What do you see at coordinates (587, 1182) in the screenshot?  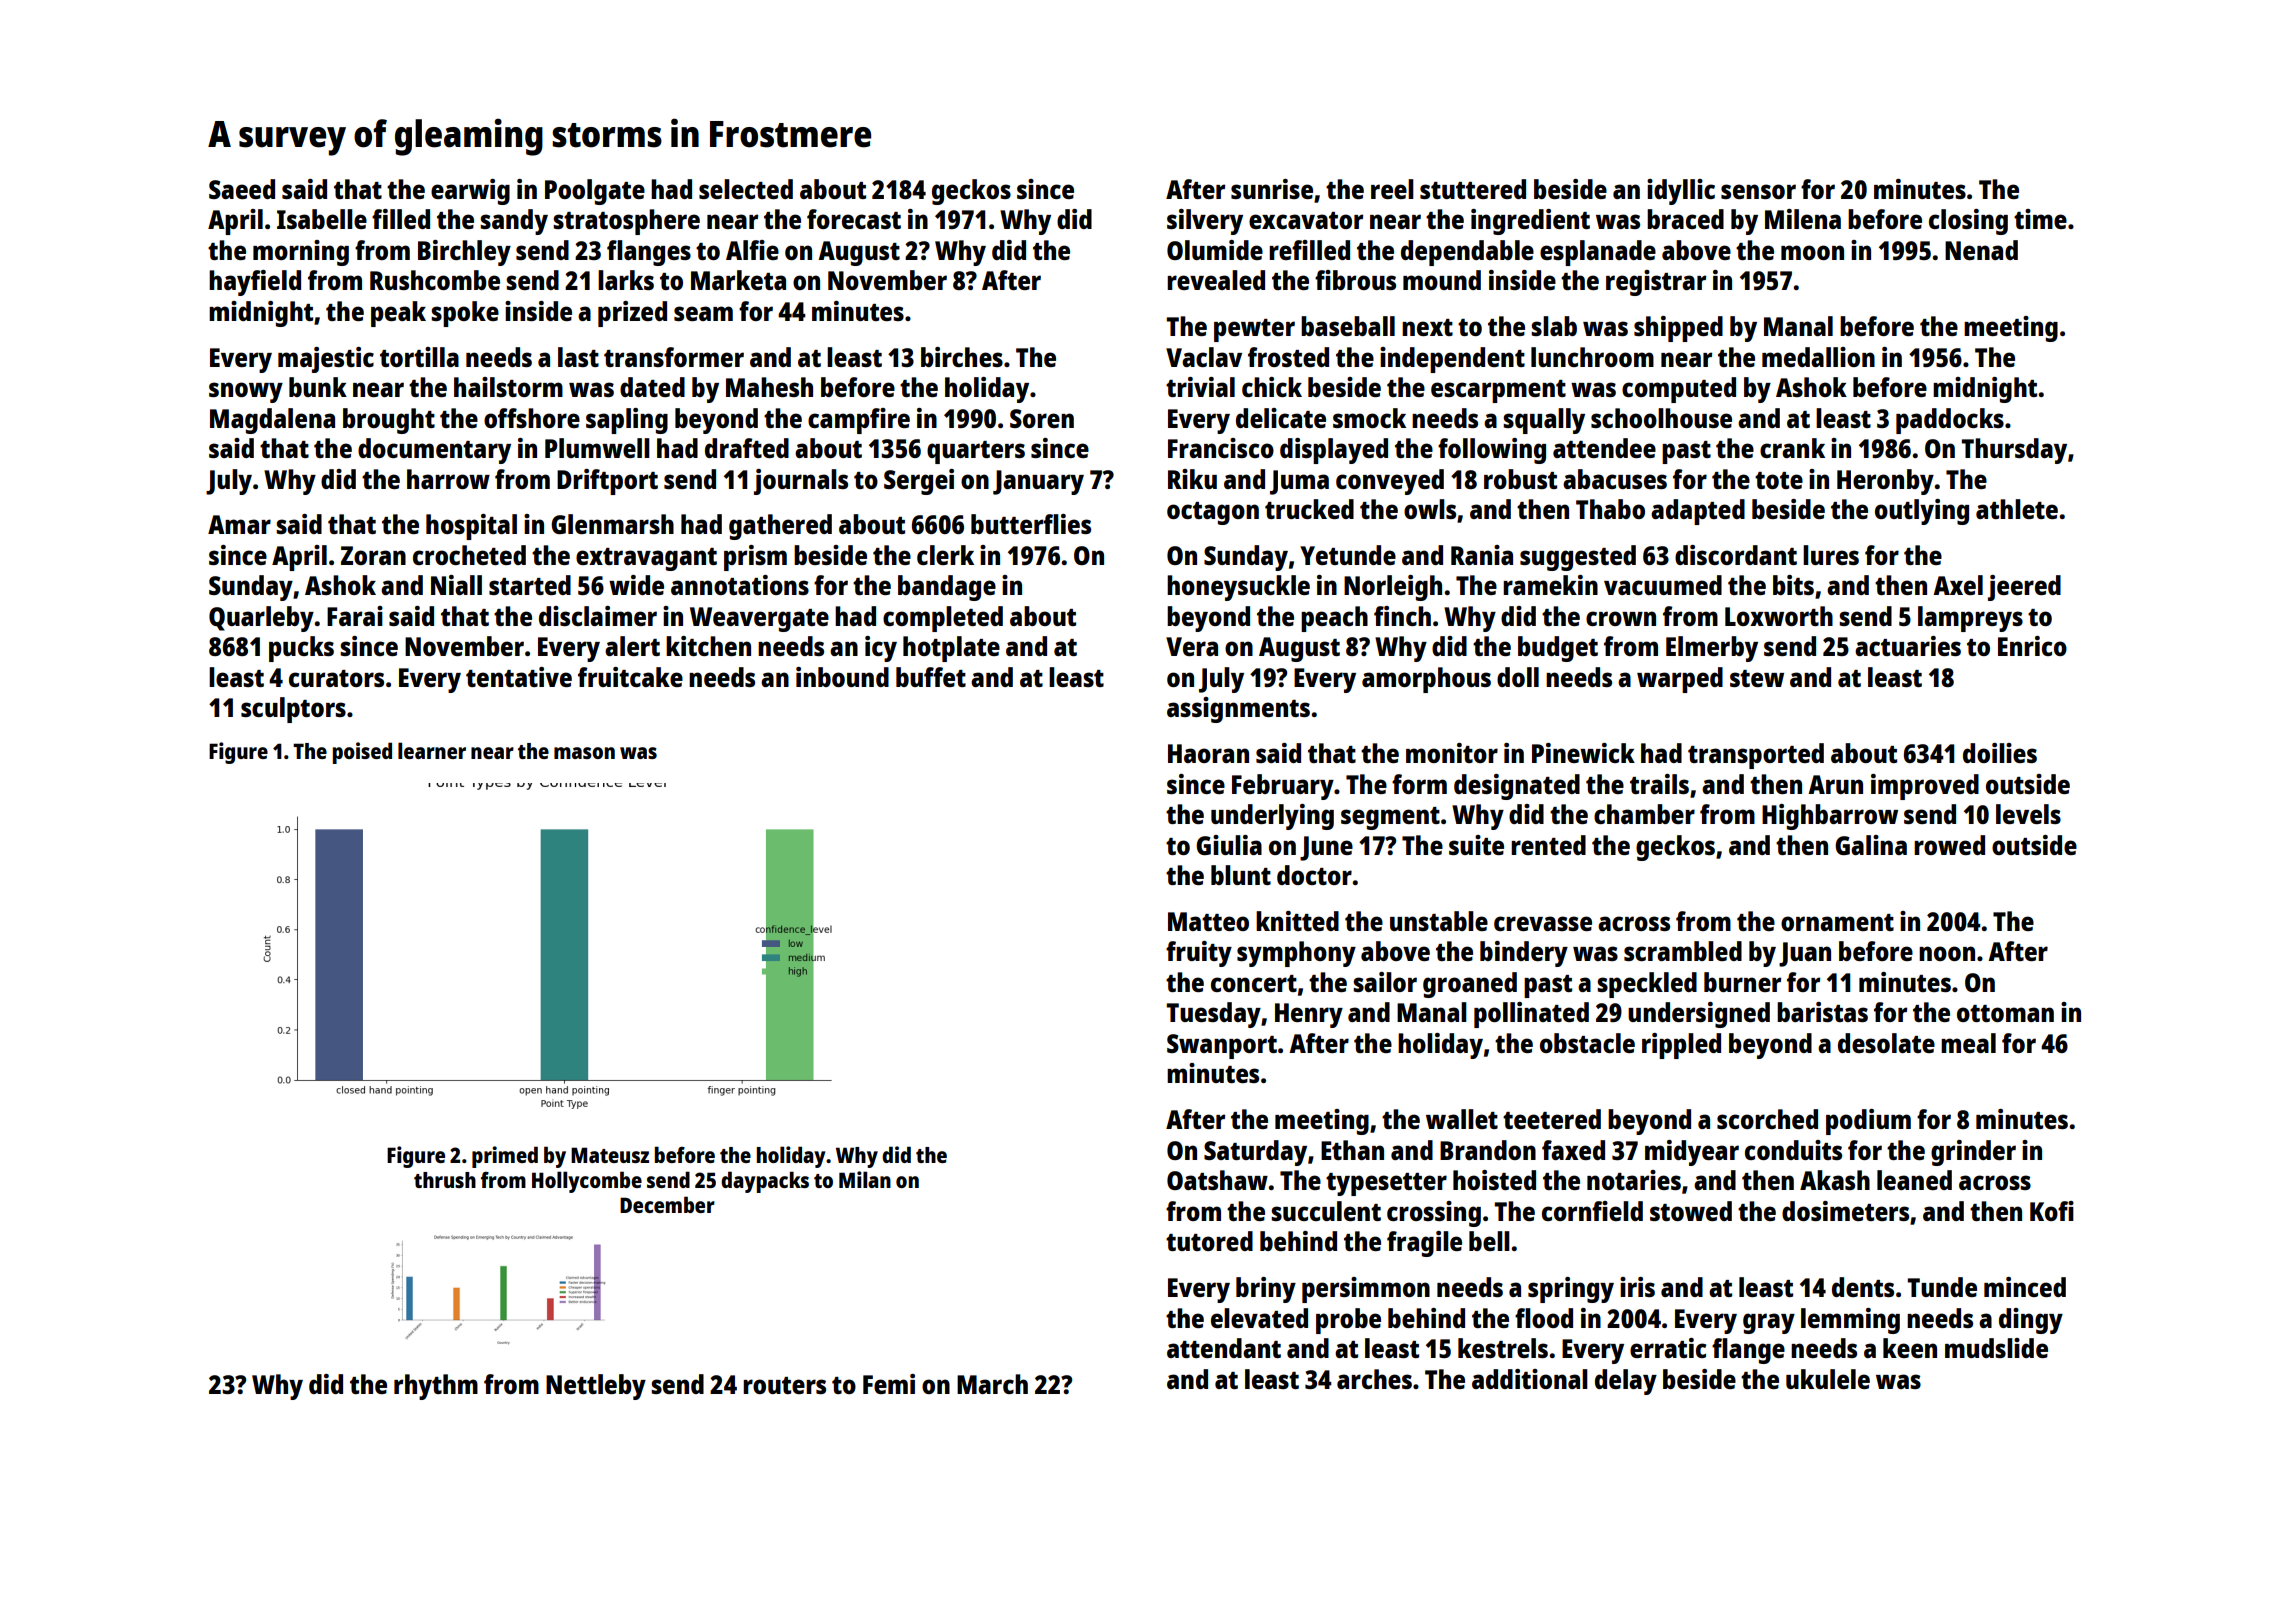 I see `Hollycombe` at bounding box center [587, 1182].
